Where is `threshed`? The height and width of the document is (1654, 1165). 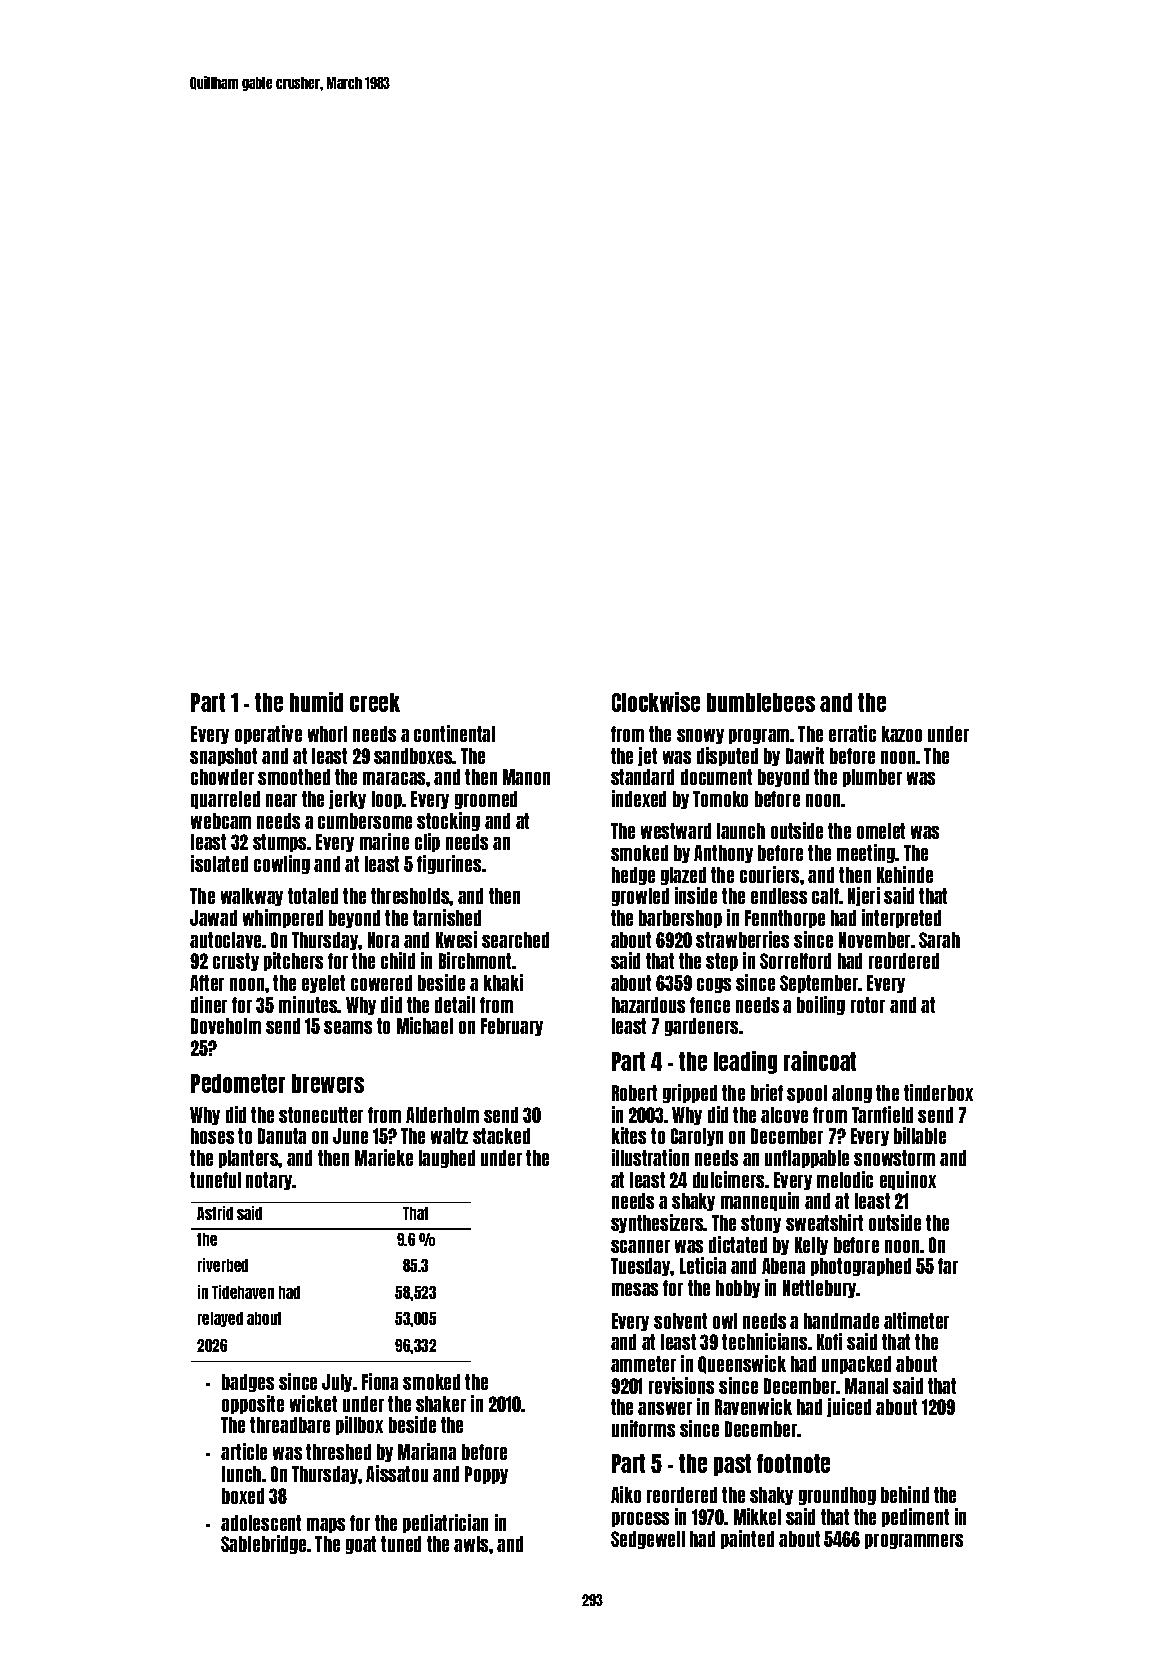 threshed is located at coordinates (338, 1452).
